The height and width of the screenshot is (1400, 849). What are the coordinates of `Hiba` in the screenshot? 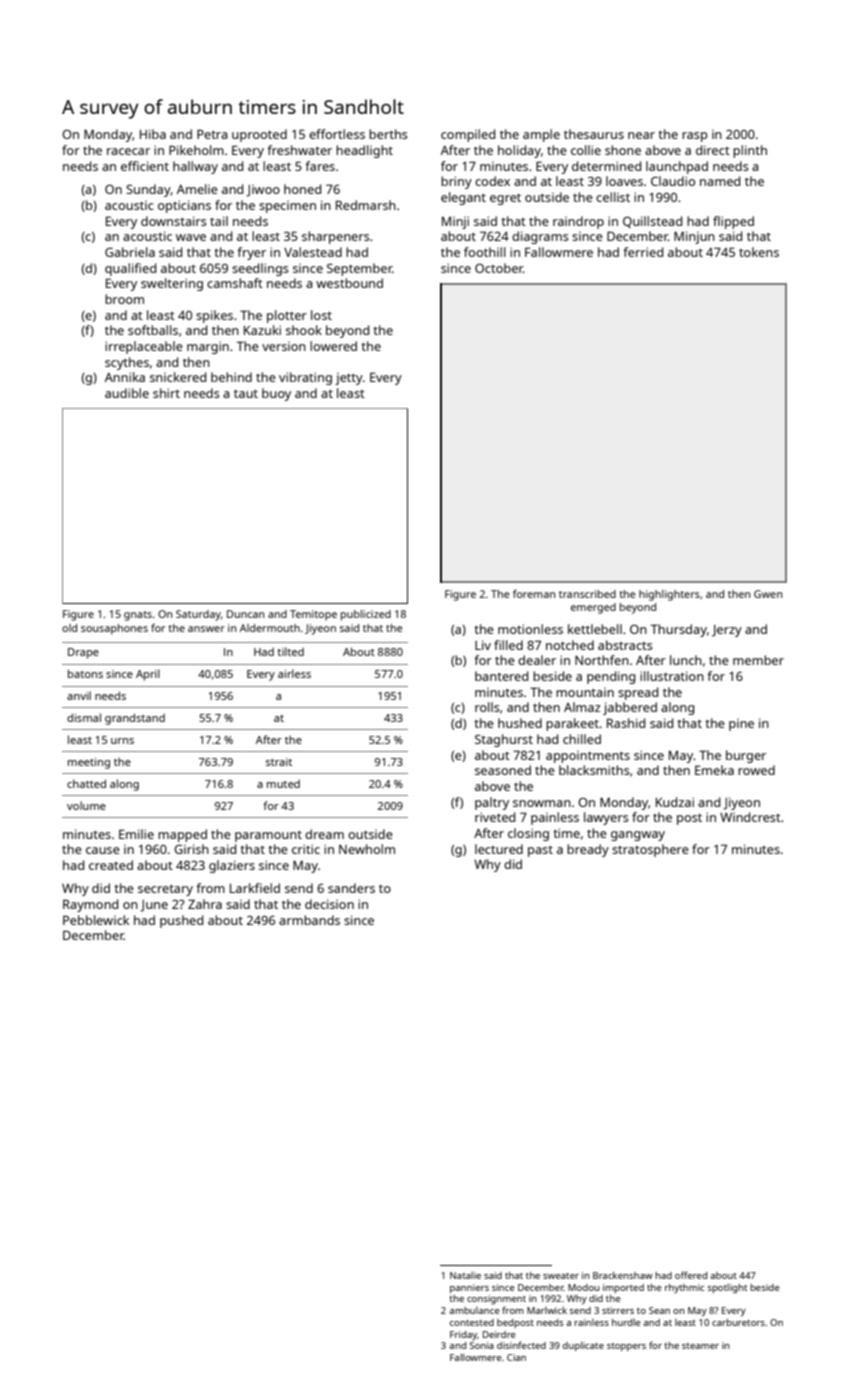 It's located at (153, 134).
